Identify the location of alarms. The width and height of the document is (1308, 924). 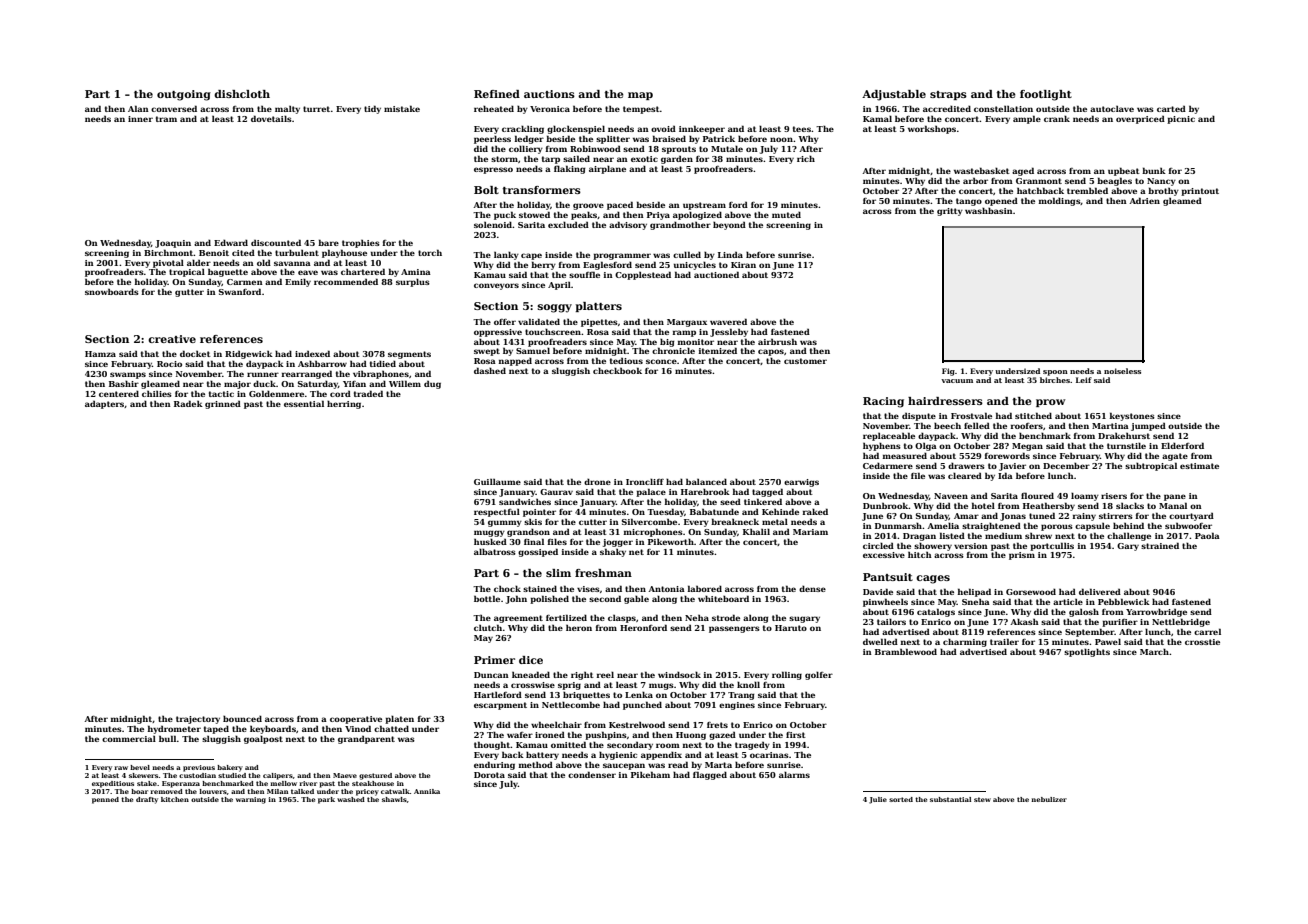
(794, 774).
